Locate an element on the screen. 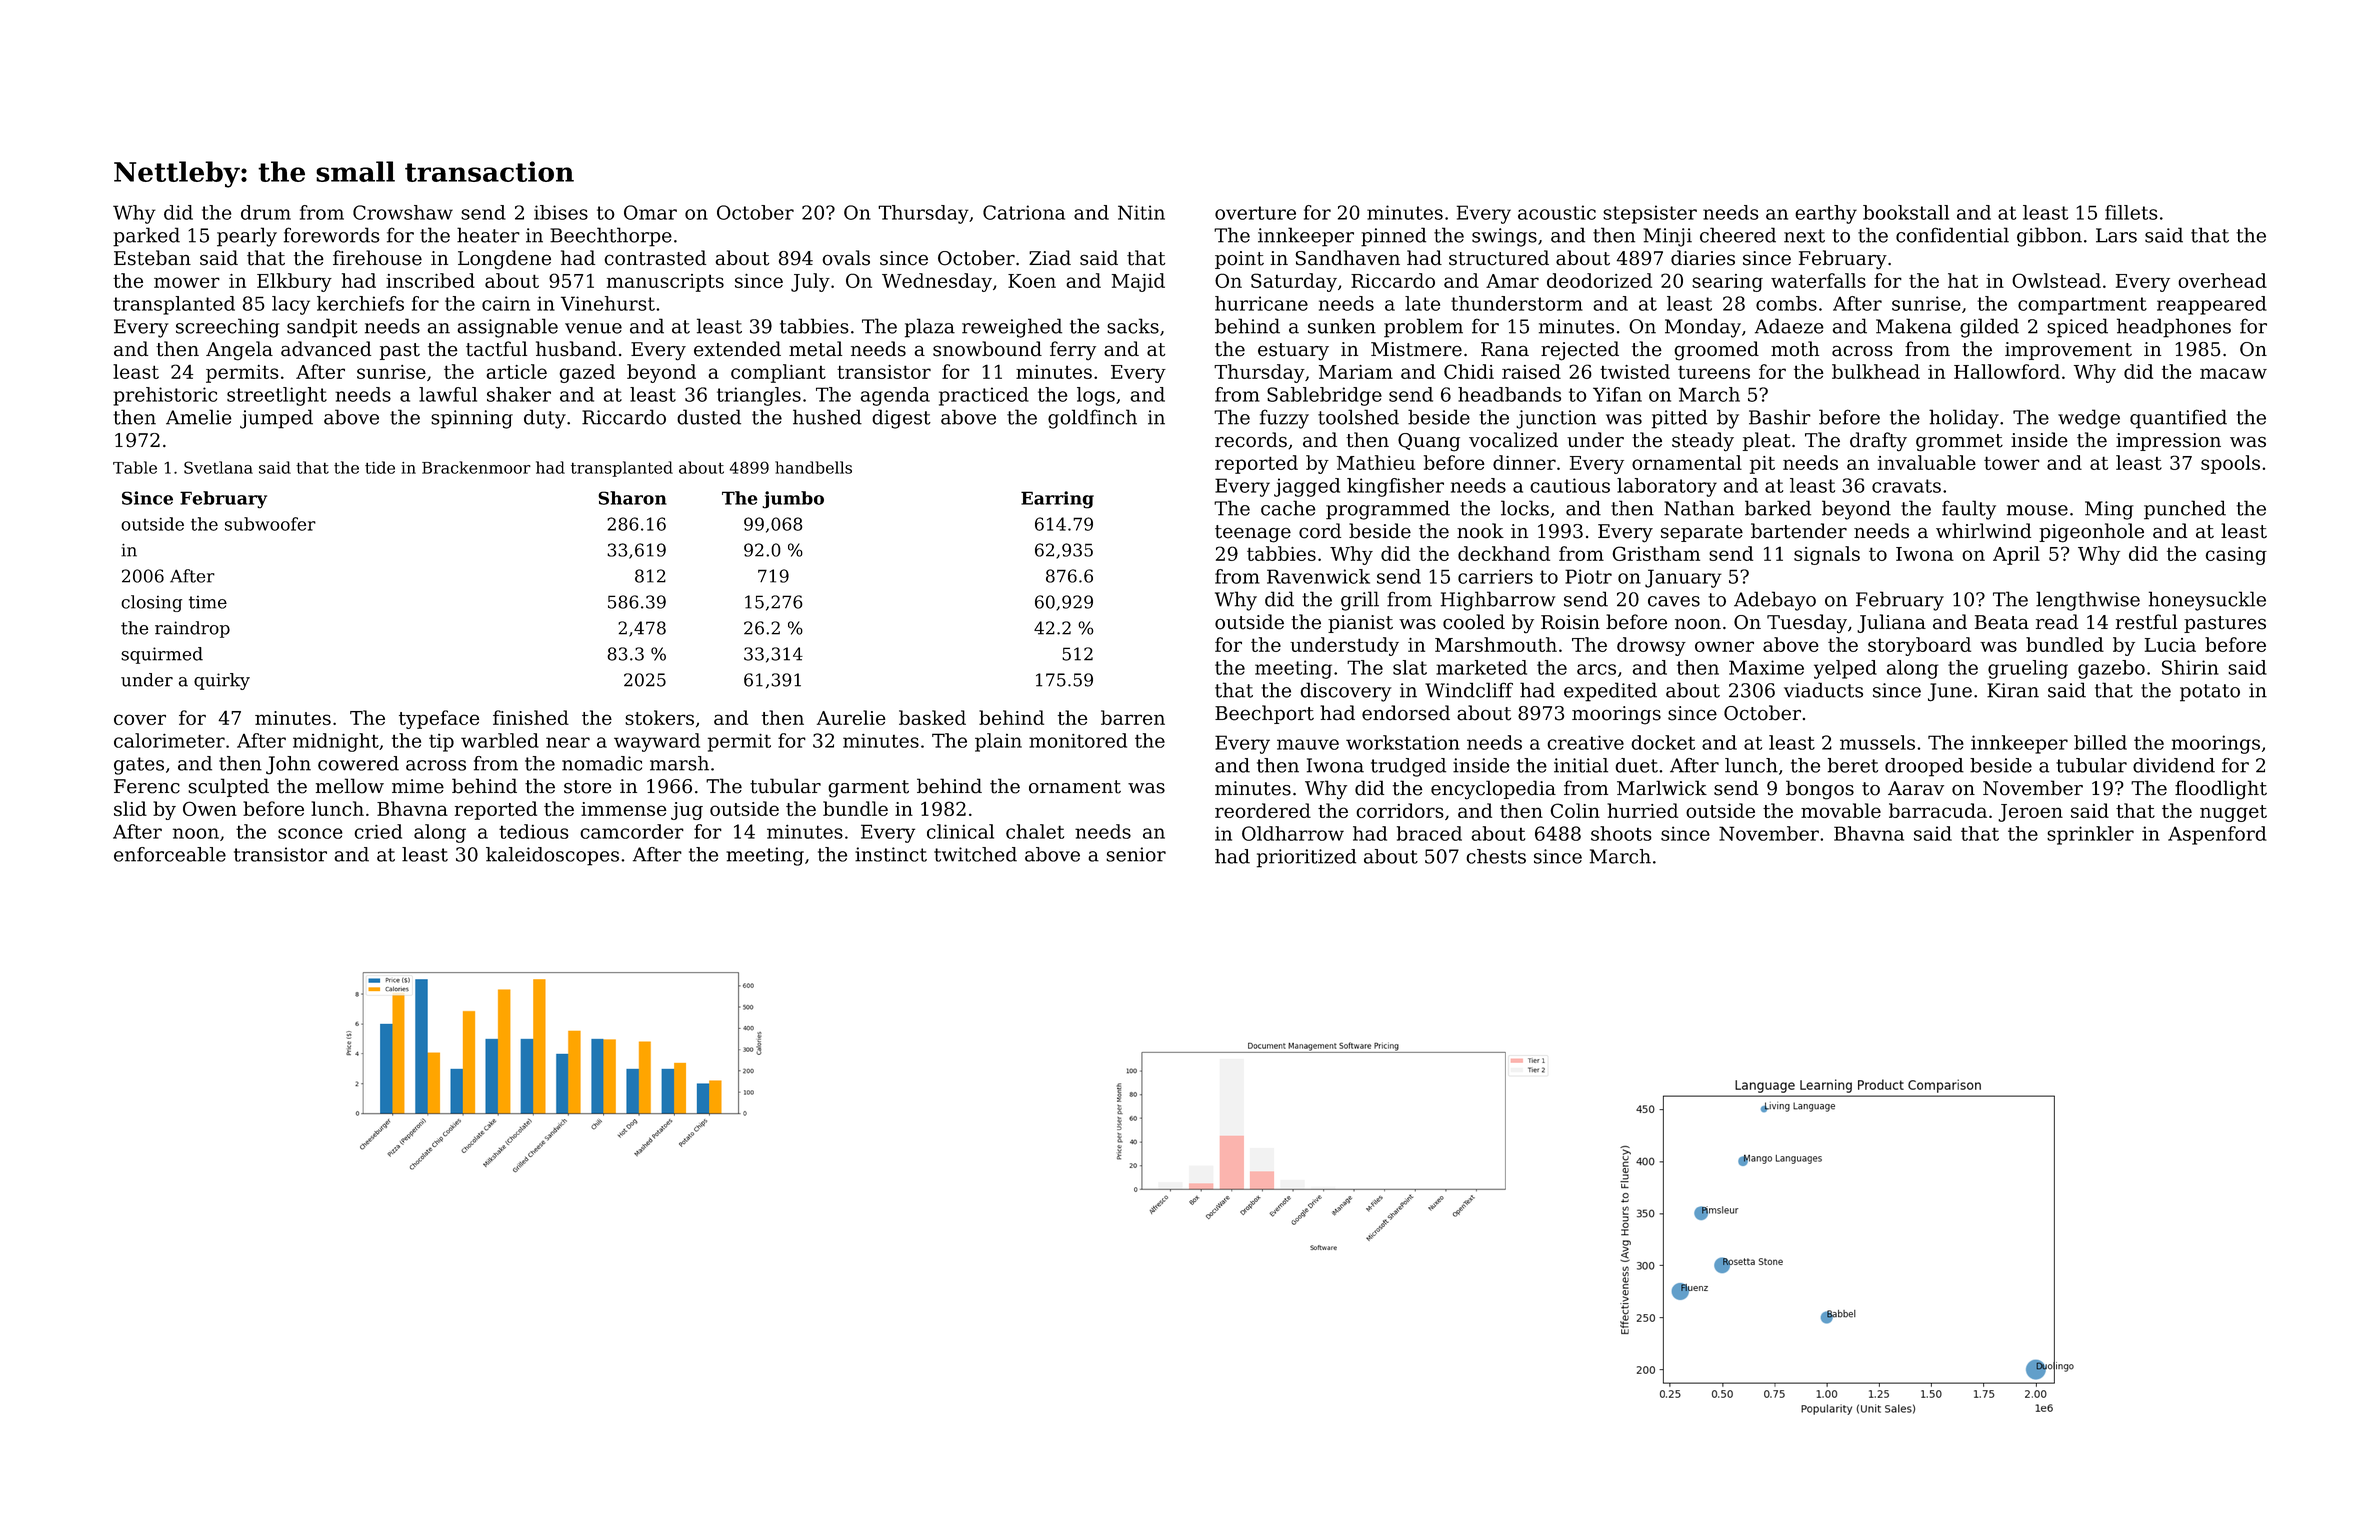  quirky is located at coordinates (222, 681).
